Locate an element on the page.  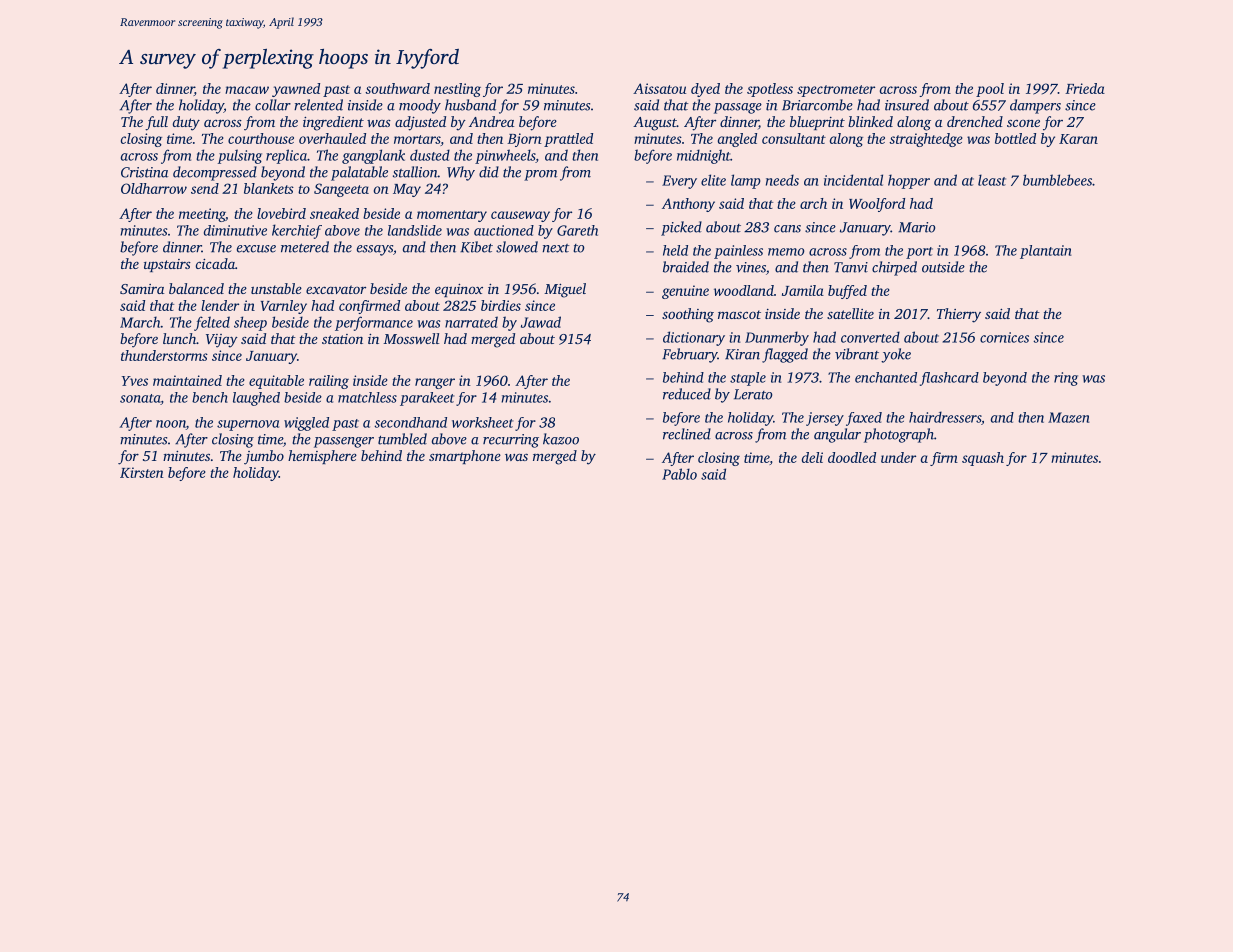
Aissatou is located at coordinates (659, 88).
